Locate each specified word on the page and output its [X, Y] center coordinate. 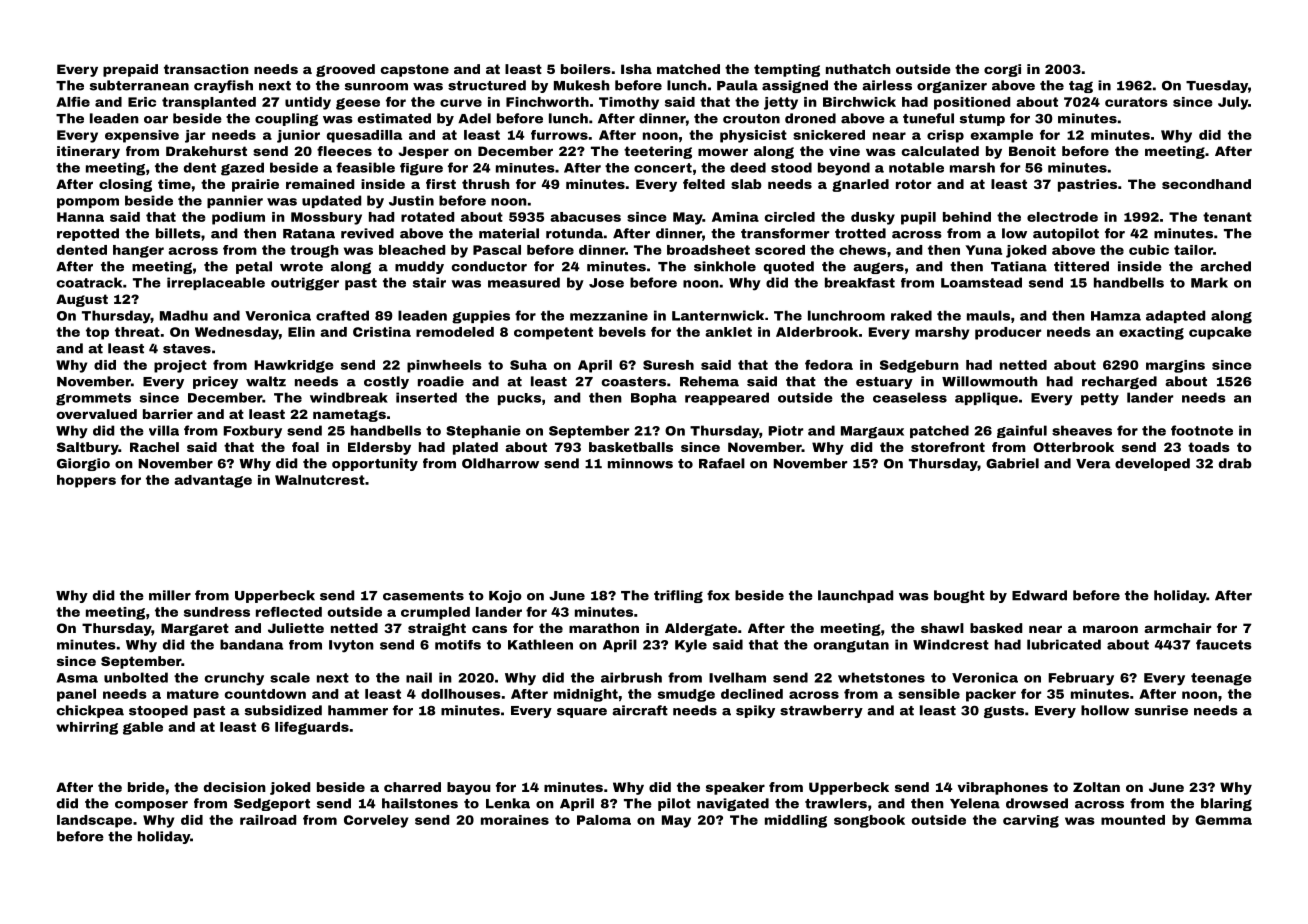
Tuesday [1217, 86]
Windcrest [951, 644]
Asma [77, 678]
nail [419, 677]
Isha [636, 69]
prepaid [130, 70]
